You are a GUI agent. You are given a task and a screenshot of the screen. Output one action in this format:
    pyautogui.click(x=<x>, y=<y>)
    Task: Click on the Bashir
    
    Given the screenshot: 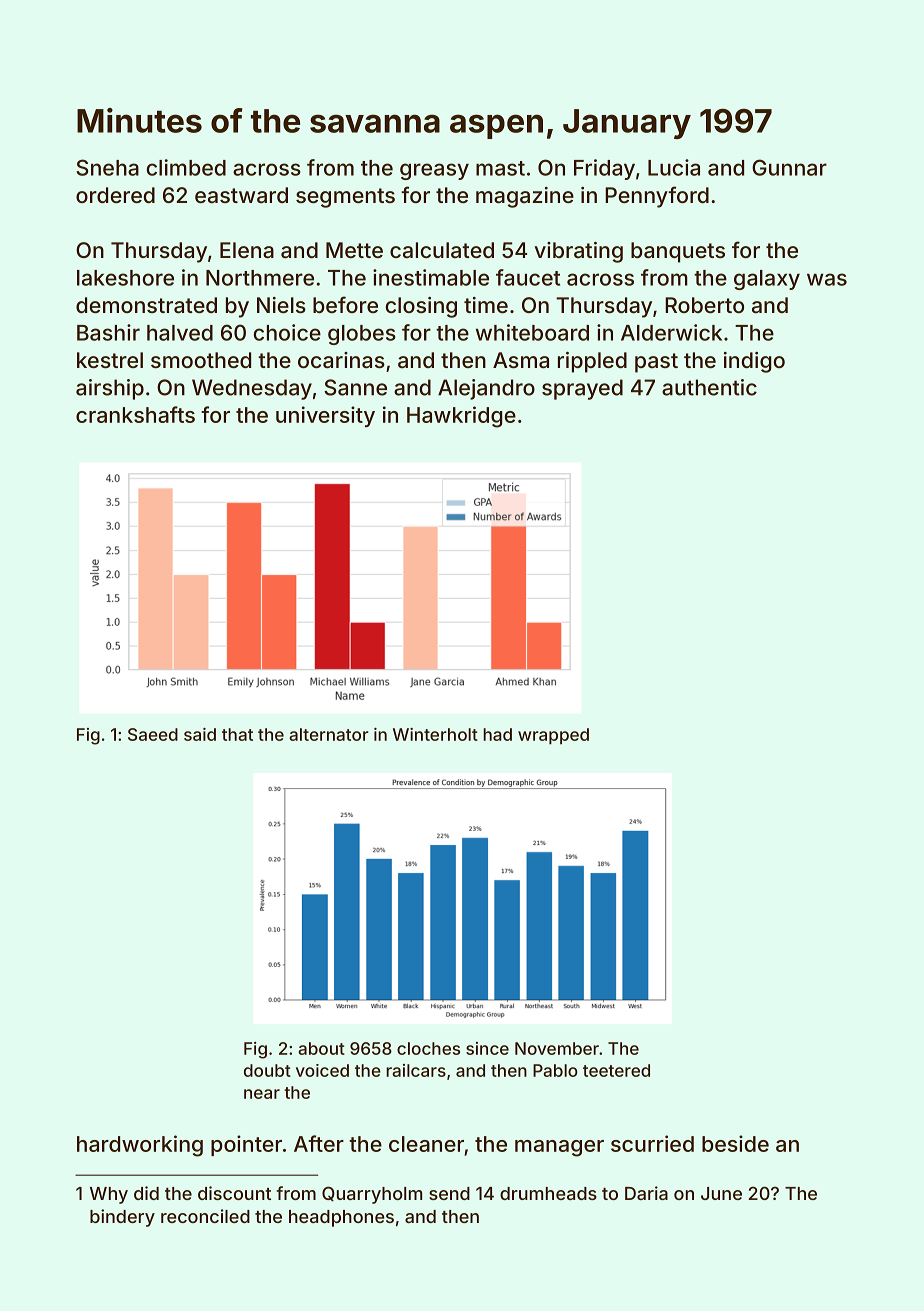 What is the action you would take?
    pyautogui.click(x=108, y=332)
